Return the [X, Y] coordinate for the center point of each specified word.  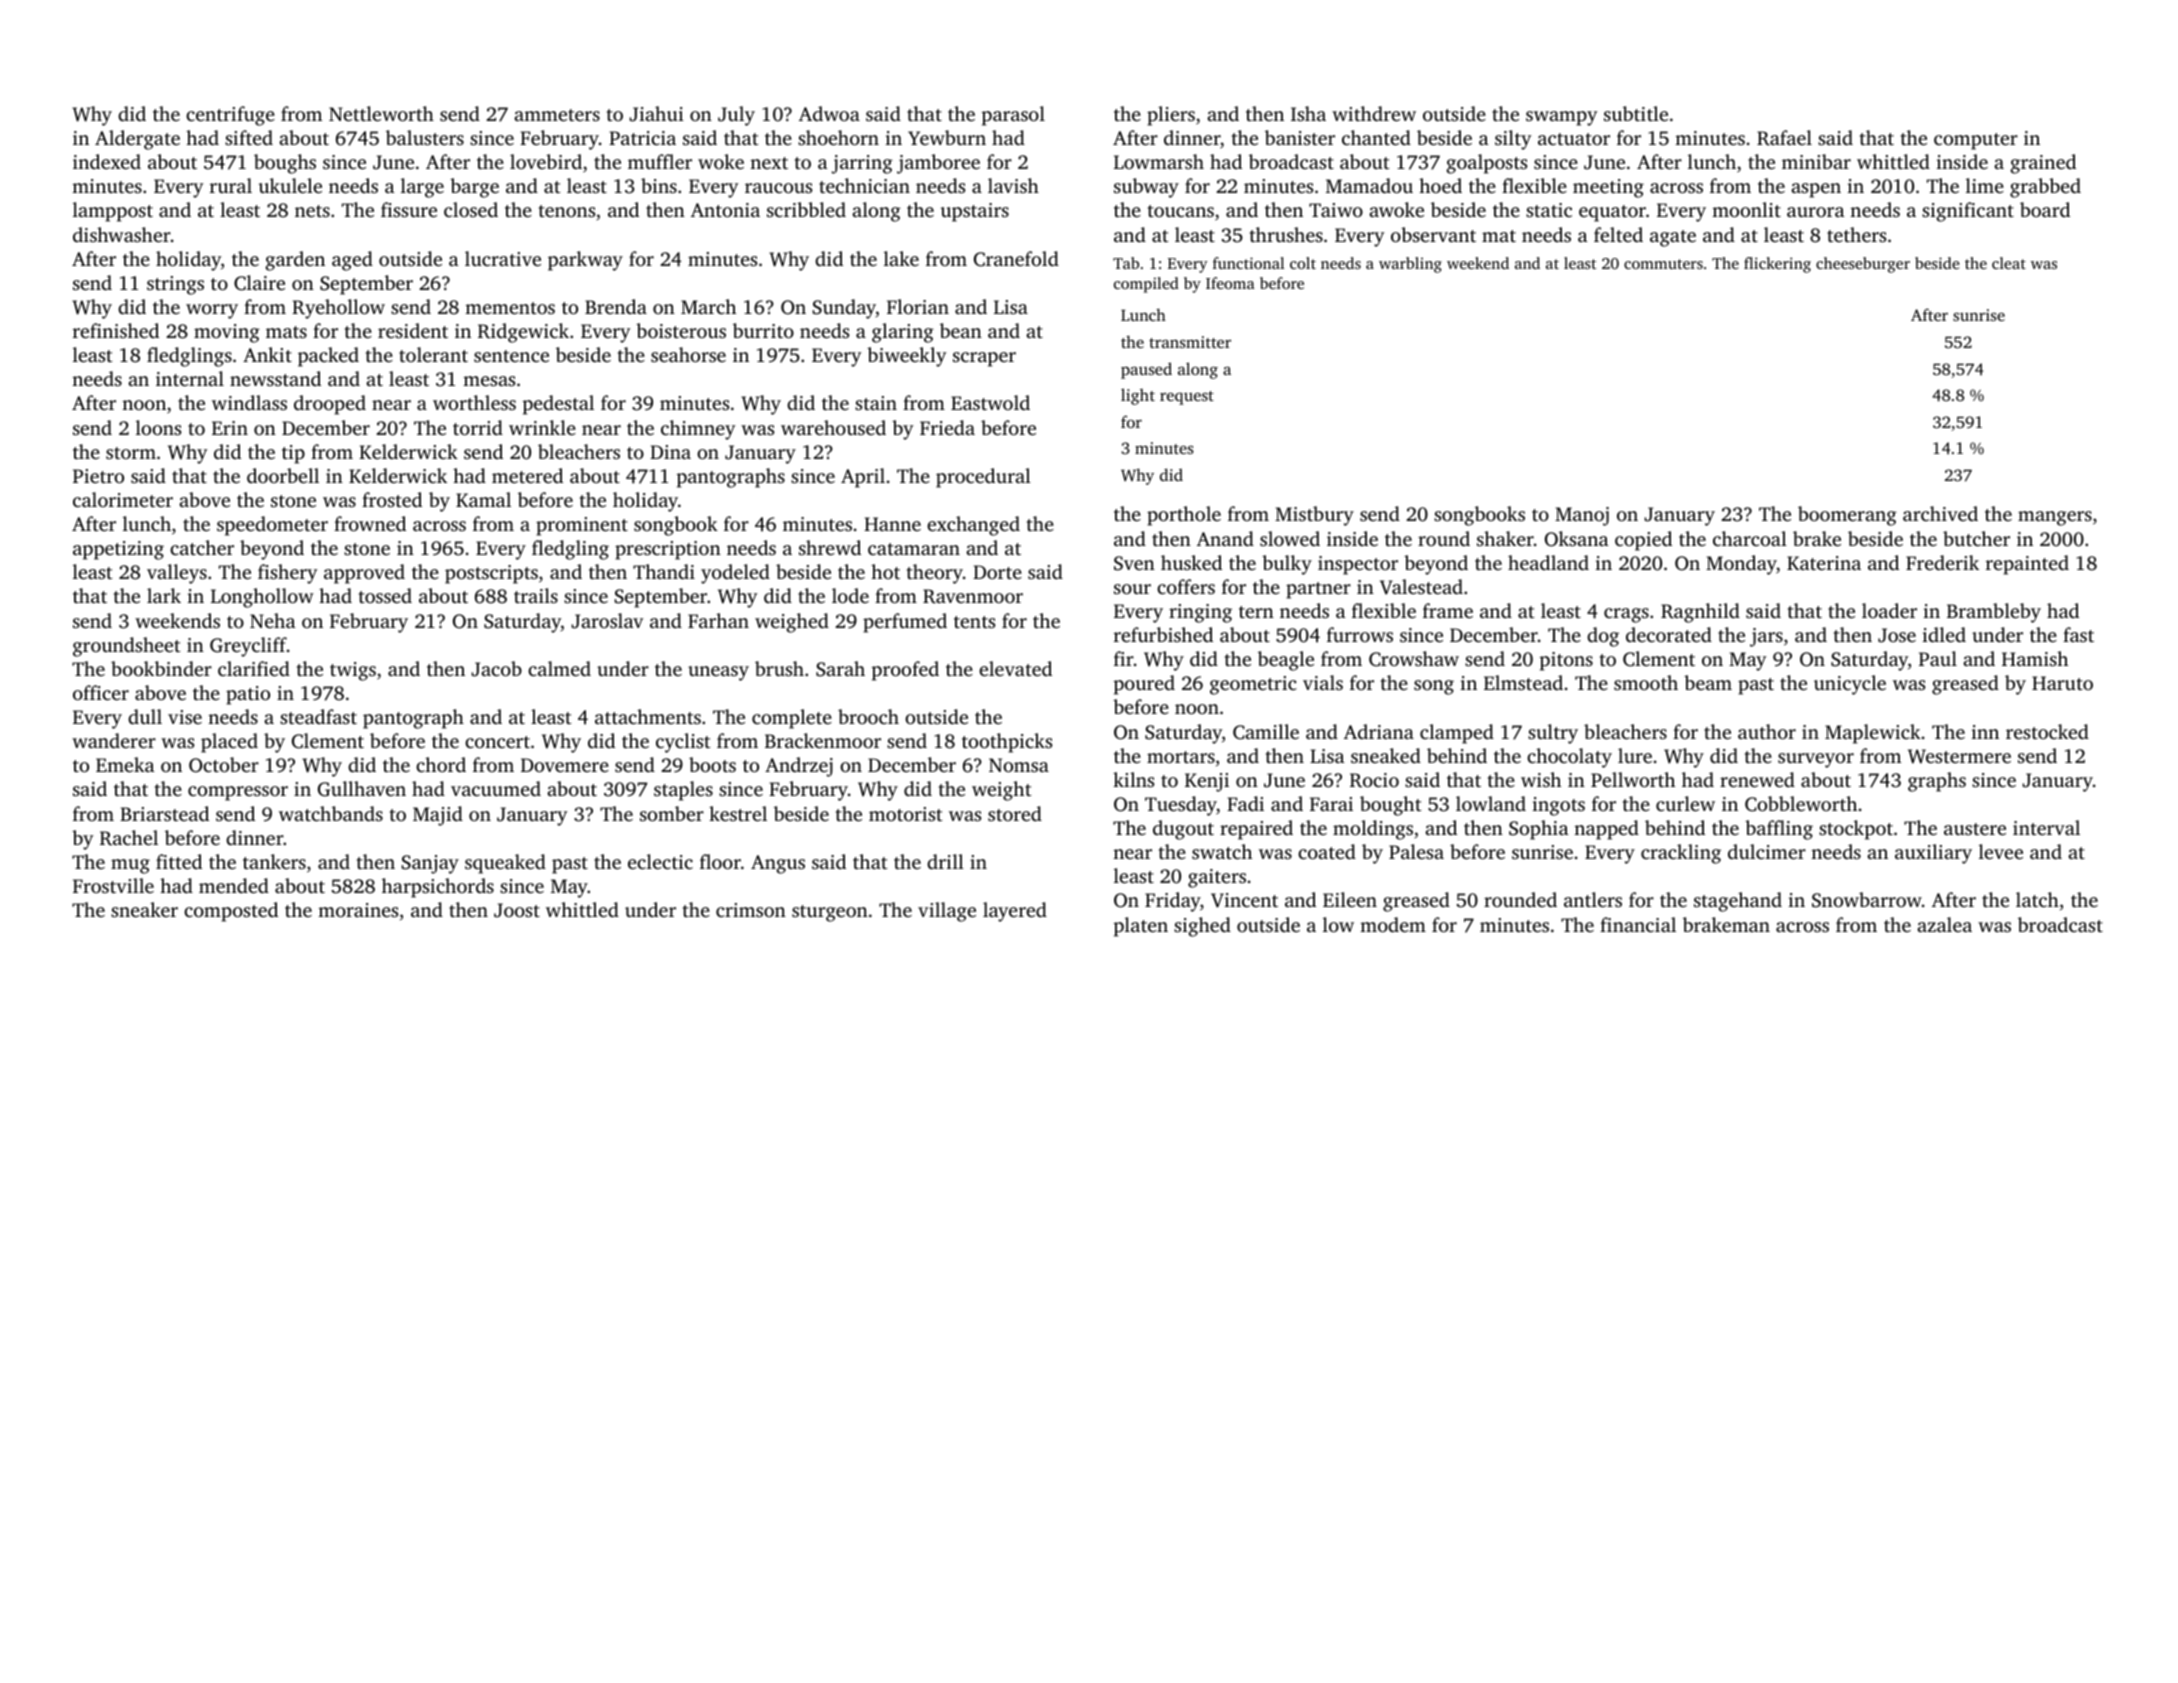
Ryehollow [338, 309]
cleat [2009, 263]
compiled [1146, 285]
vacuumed [496, 788]
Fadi [1245, 803]
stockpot [1856, 830]
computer [1976, 141]
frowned [370, 523]
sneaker [144, 909]
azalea [1944, 924]
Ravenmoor [973, 596]
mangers [2055, 518]
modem [1393, 924]
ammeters [557, 115]
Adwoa [829, 113]
